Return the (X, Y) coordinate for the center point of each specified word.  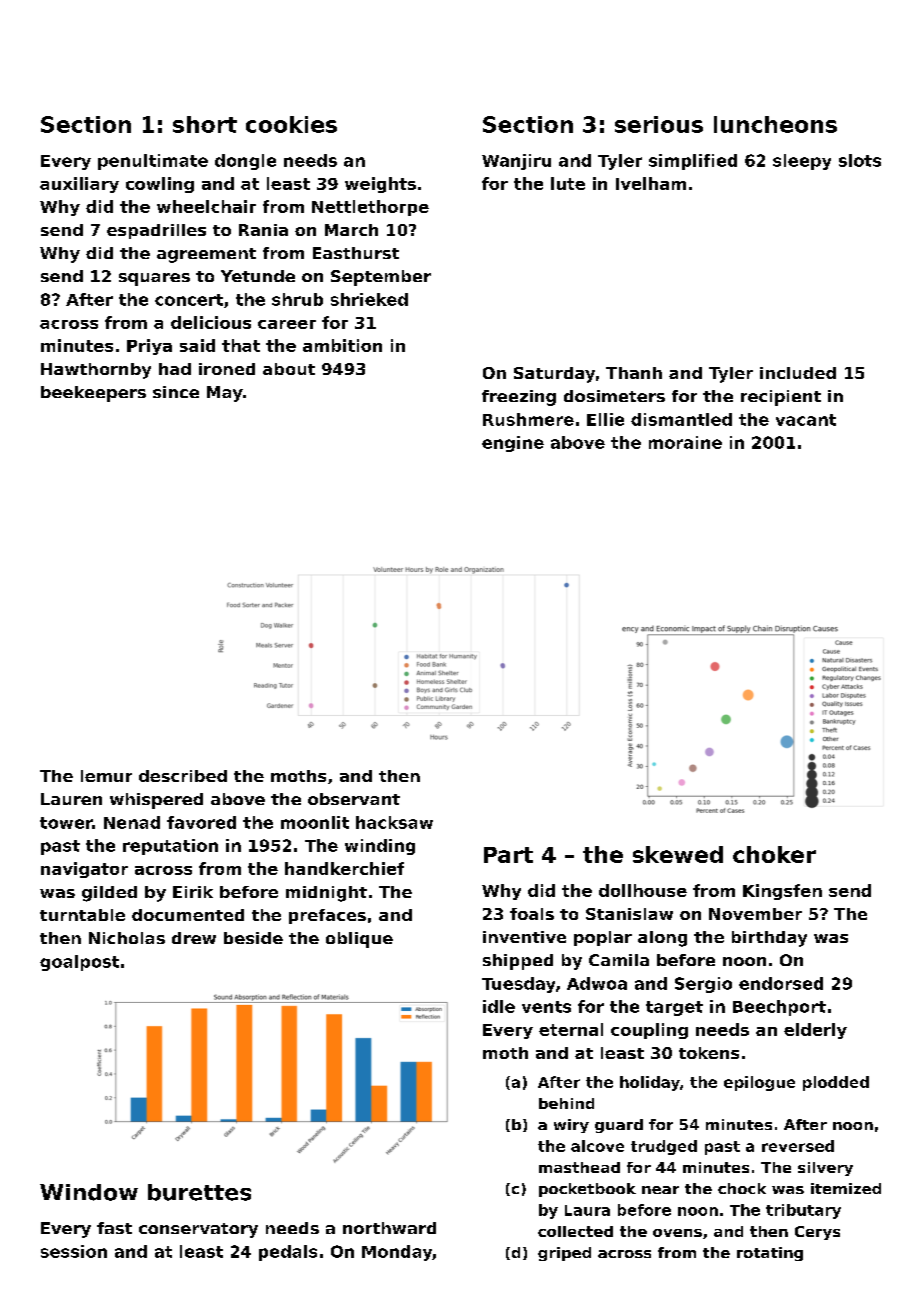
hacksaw (394, 822)
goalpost (79, 963)
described (183, 776)
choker (774, 854)
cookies (291, 124)
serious (659, 124)
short (205, 124)
